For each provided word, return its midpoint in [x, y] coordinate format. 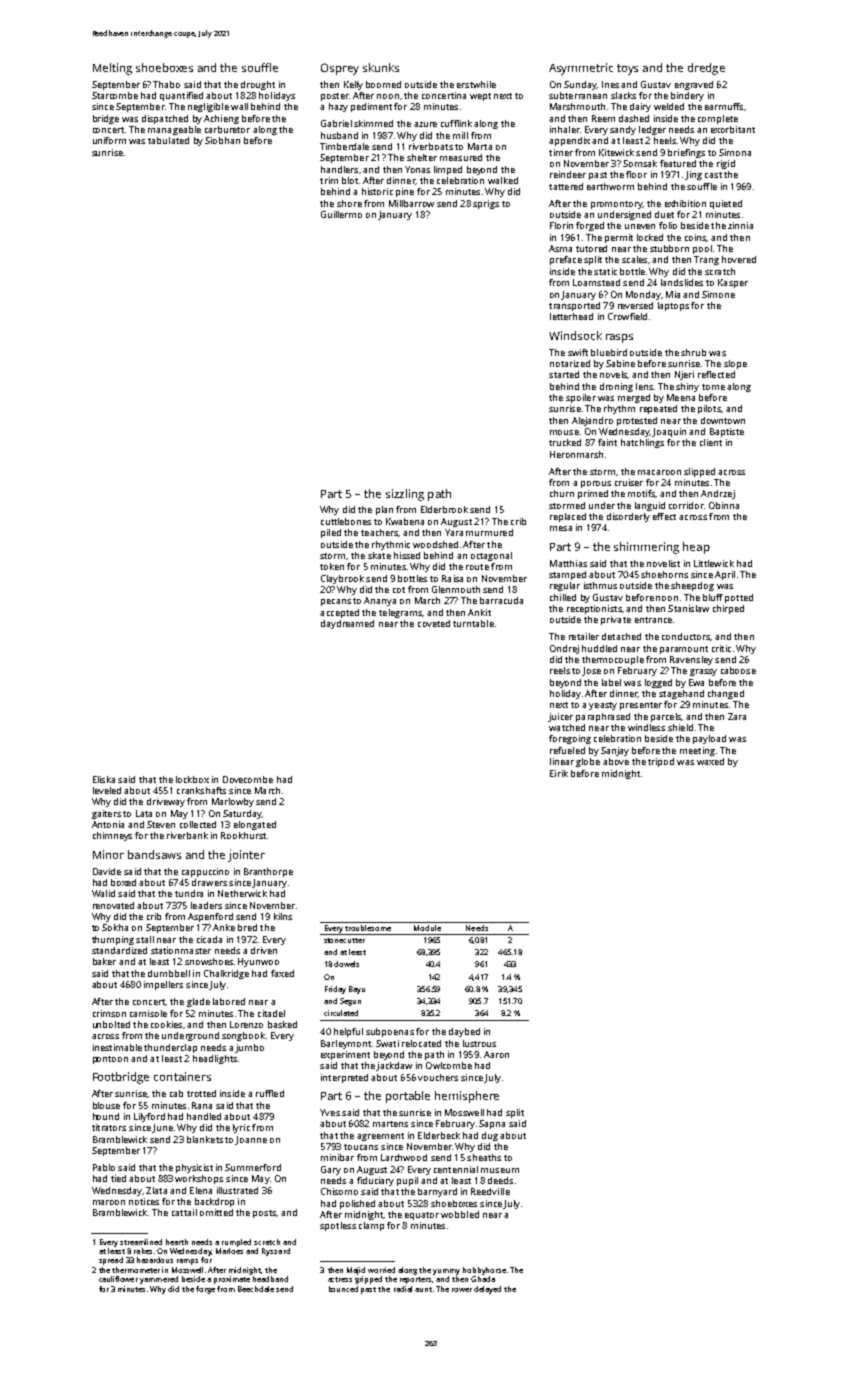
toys [627, 69]
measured [461, 157]
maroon [109, 1202]
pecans [336, 602]
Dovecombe [248, 779]
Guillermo [341, 214]
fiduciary [375, 1181]
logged [658, 683]
